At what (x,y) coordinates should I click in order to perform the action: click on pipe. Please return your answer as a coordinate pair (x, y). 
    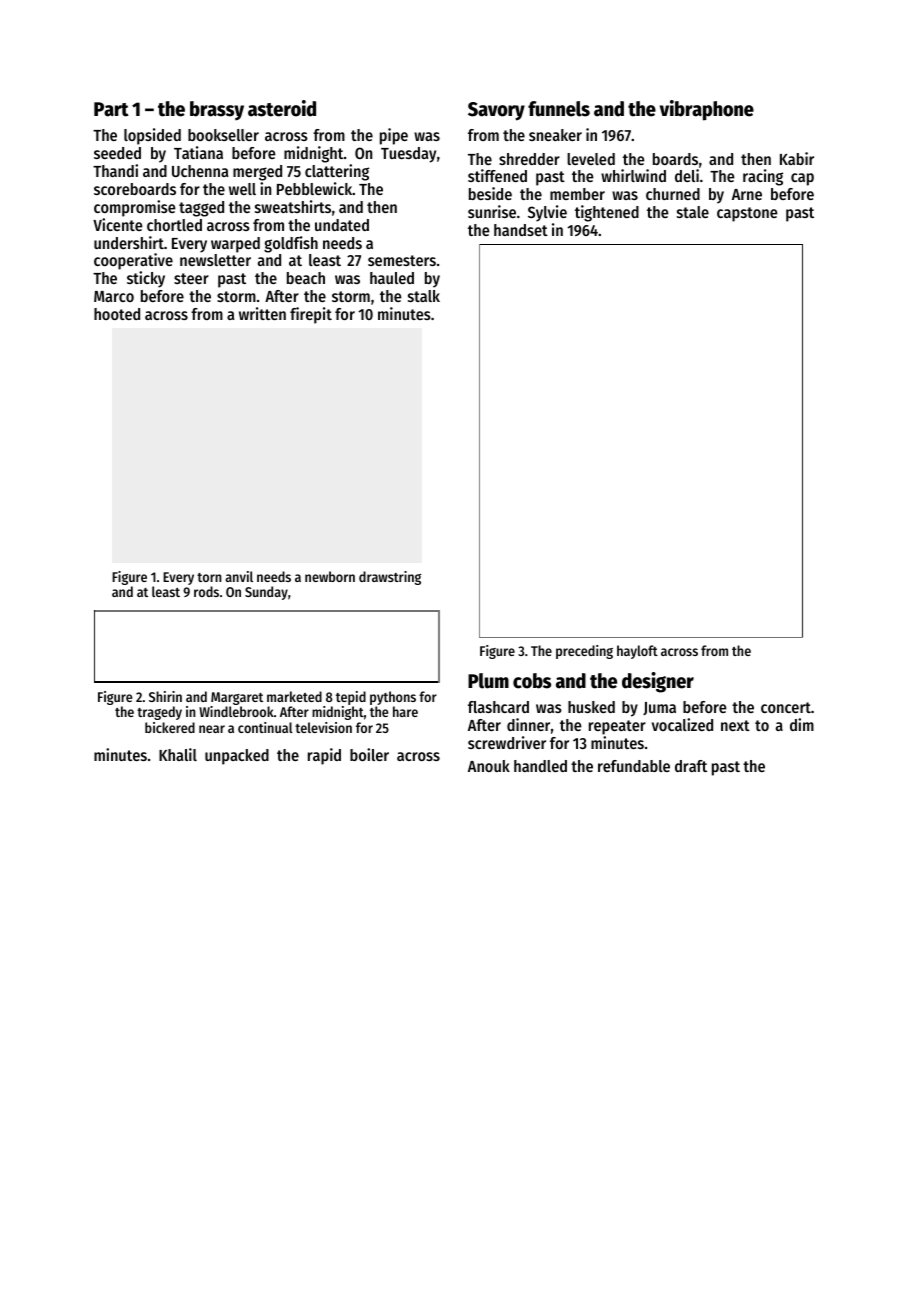
    Looking at the image, I should click on (394, 136).
